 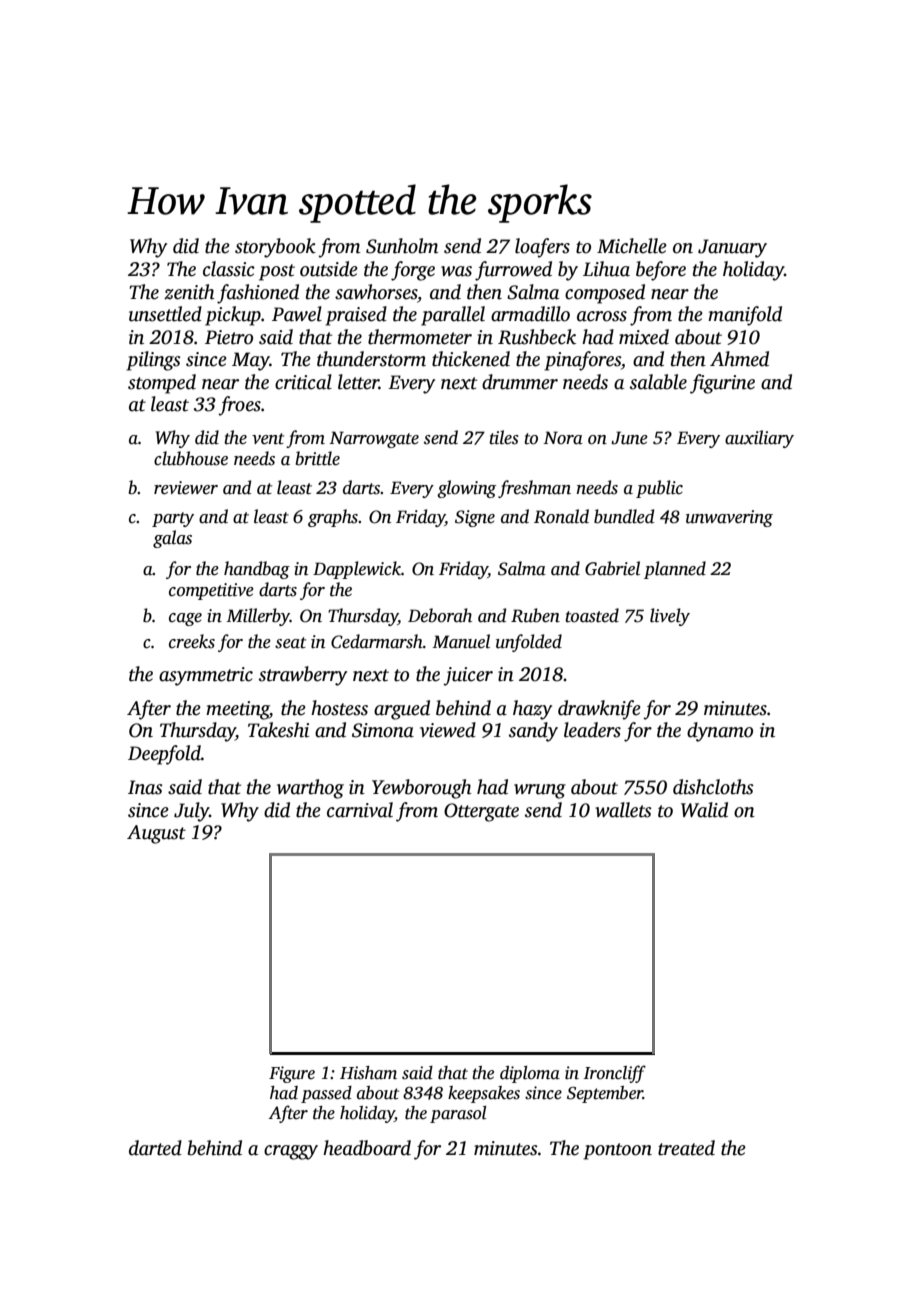 What do you see at coordinates (670, 617) in the screenshot?
I see `lively` at bounding box center [670, 617].
